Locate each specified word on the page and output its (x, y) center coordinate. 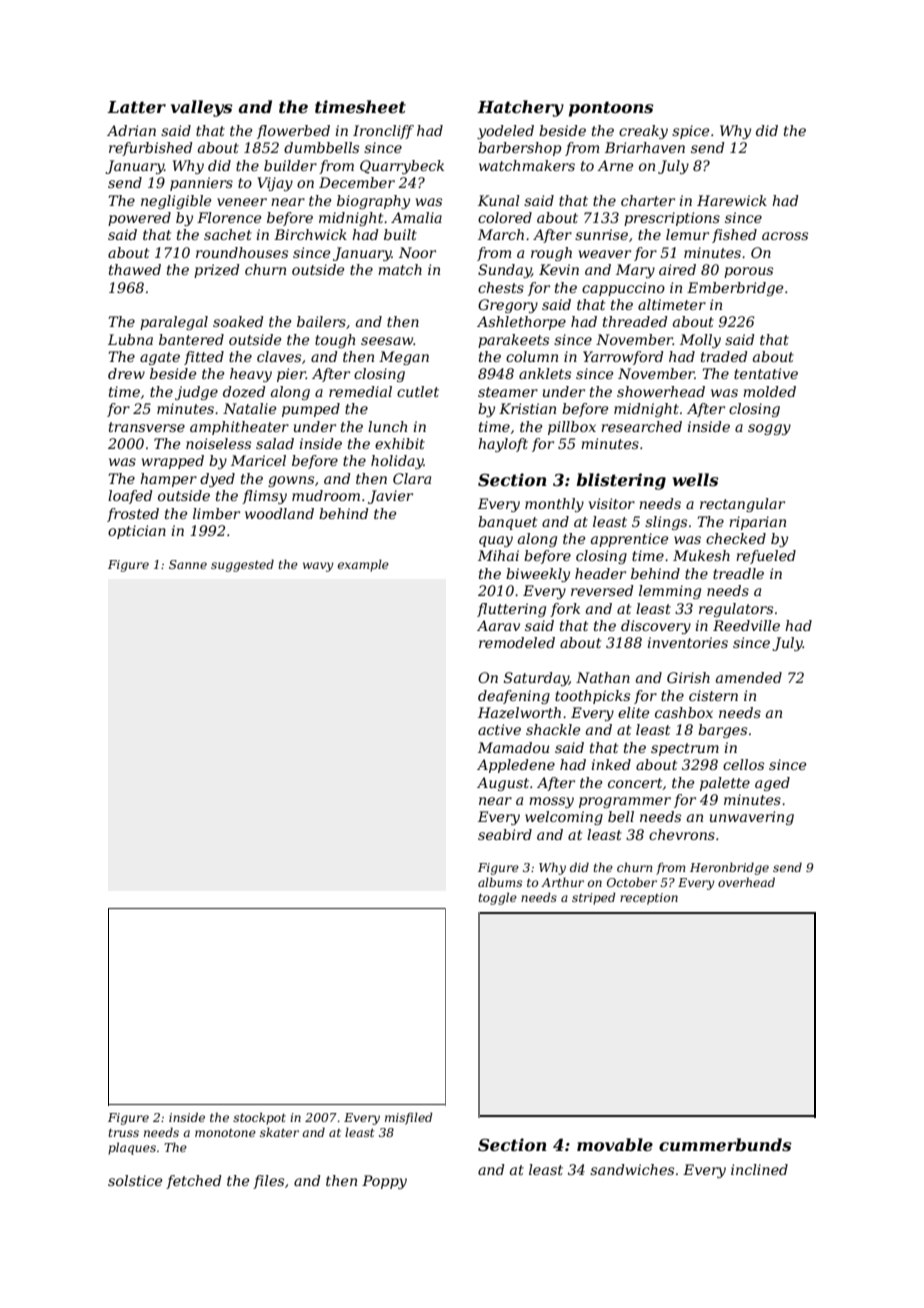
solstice (135, 1180)
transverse (147, 427)
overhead (746, 882)
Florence (229, 217)
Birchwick (310, 234)
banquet (507, 523)
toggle (498, 898)
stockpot (259, 1118)
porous (748, 272)
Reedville (746, 625)
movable (615, 1144)
